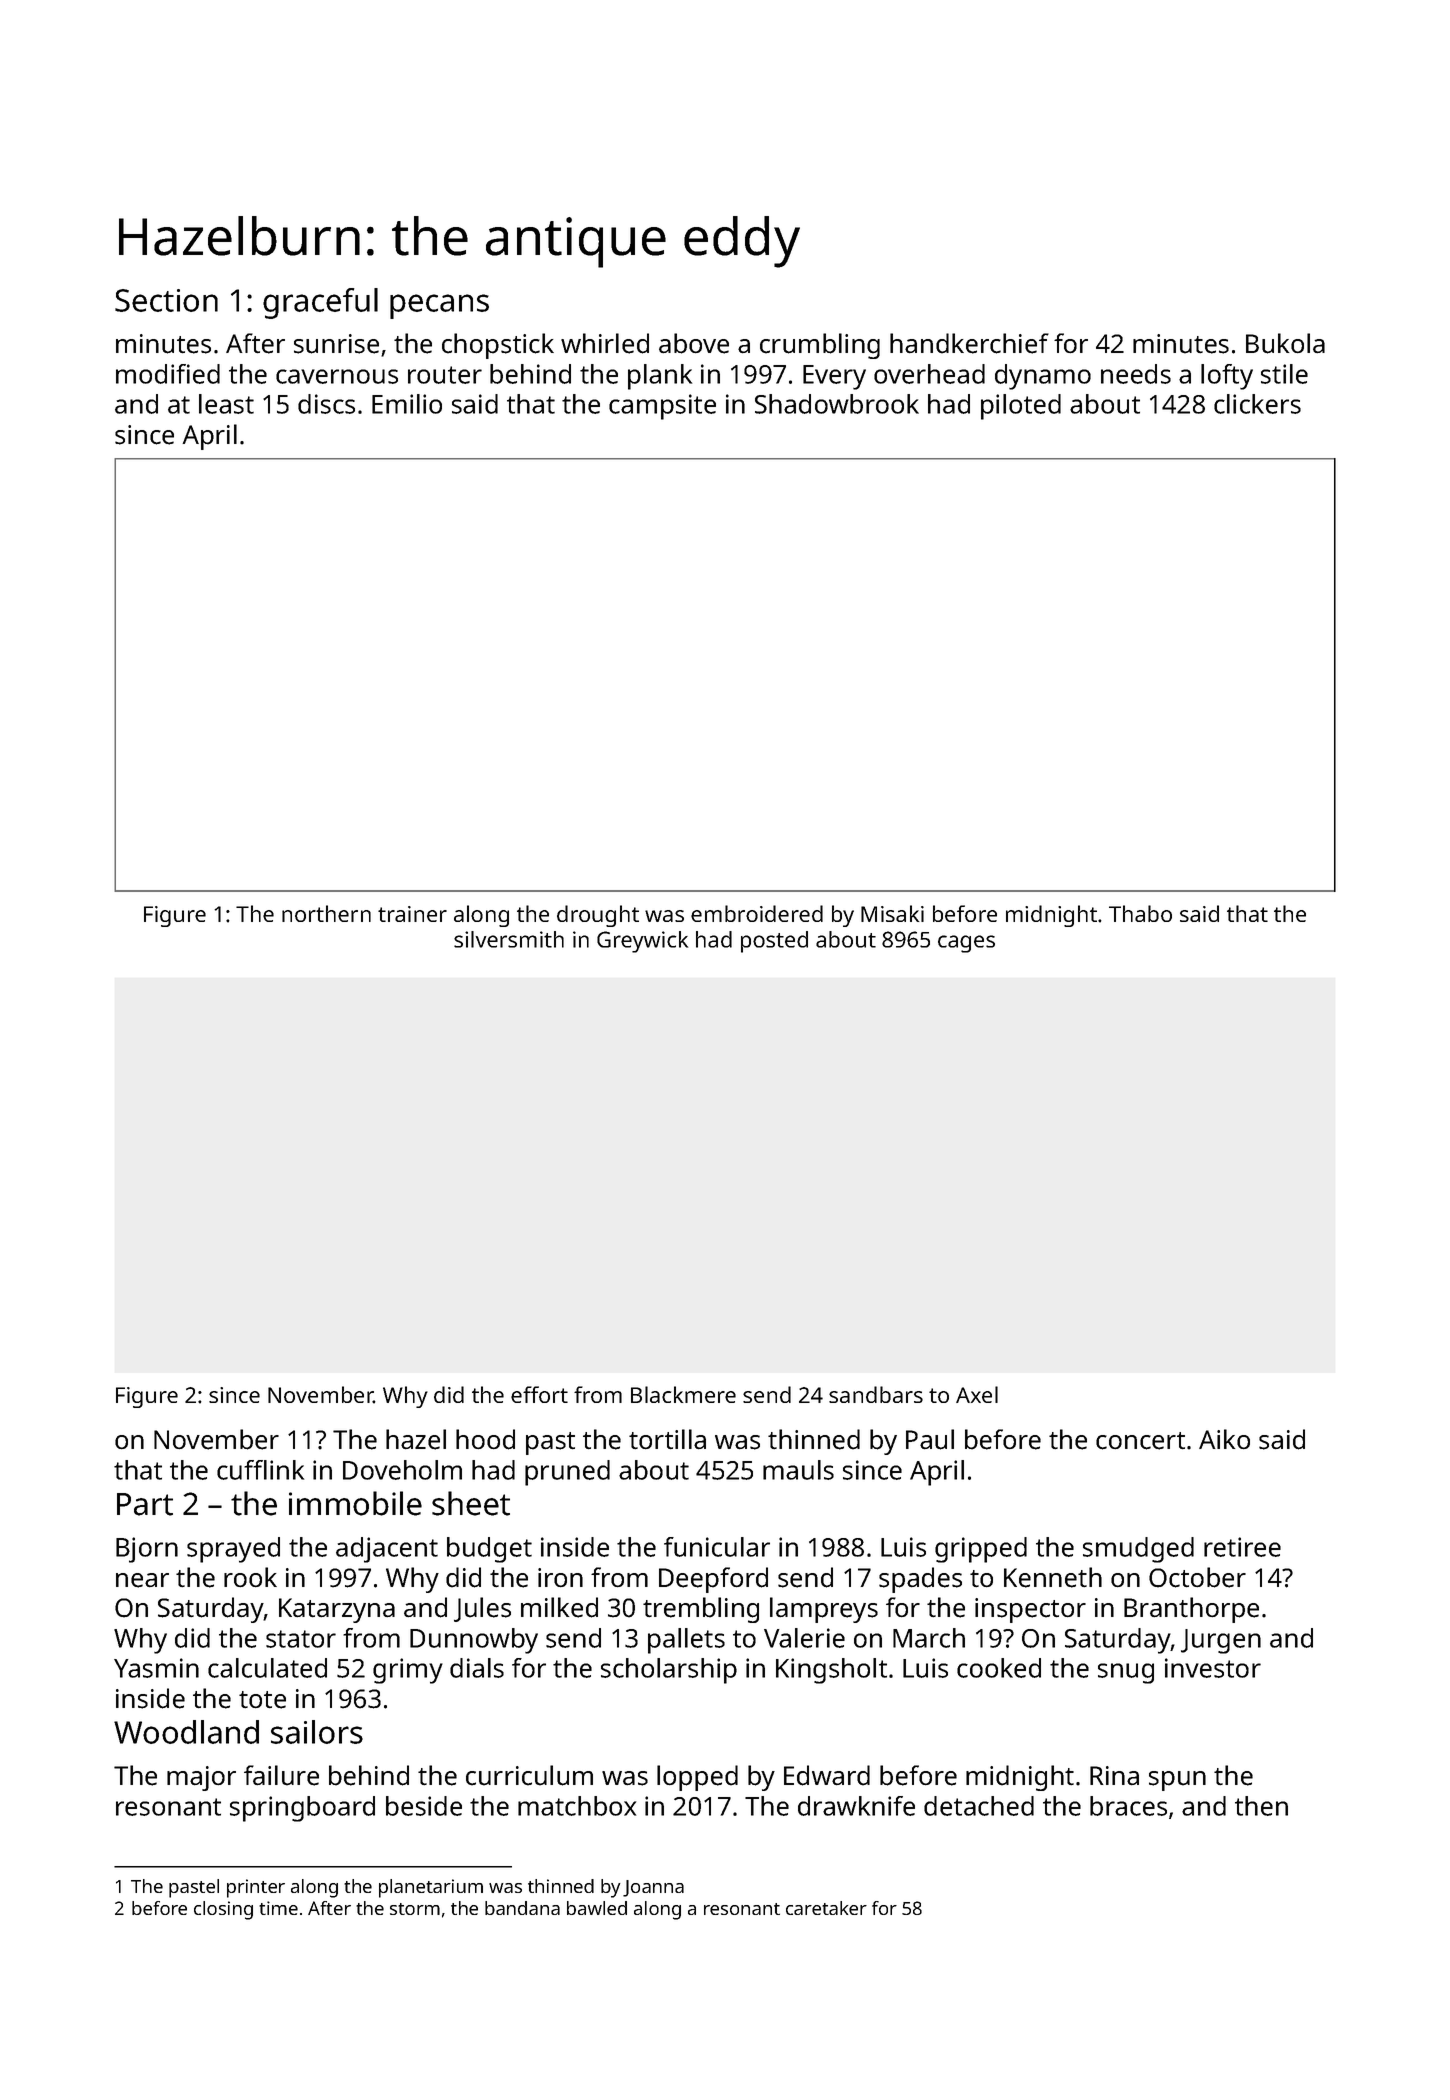 The height and width of the document is (2100, 1450). What do you see at coordinates (166, 300) in the document?
I see `Section` at bounding box center [166, 300].
